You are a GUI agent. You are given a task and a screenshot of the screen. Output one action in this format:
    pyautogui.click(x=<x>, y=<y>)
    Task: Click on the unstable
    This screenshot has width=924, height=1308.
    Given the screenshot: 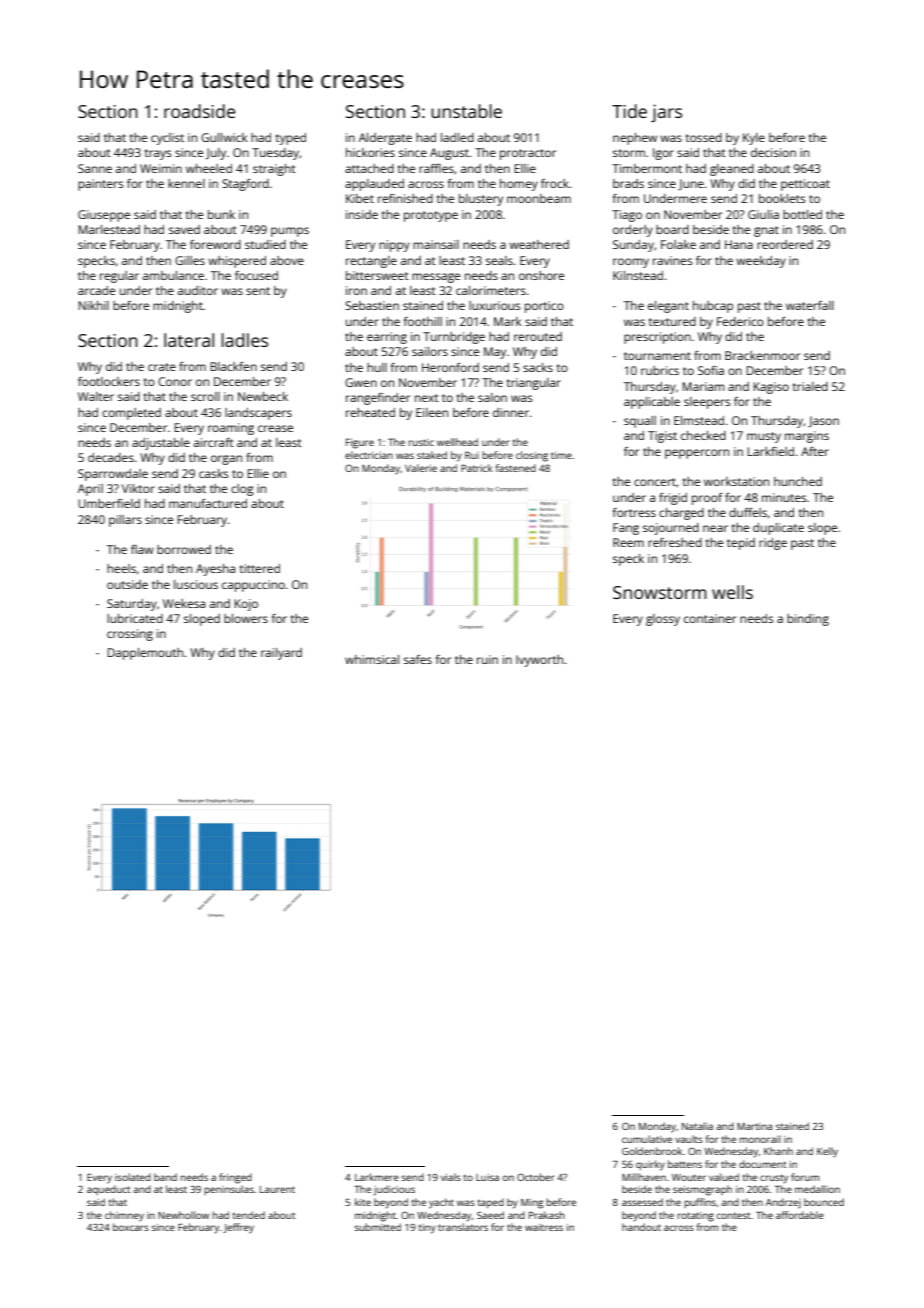 What is the action you would take?
    pyautogui.click(x=466, y=111)
